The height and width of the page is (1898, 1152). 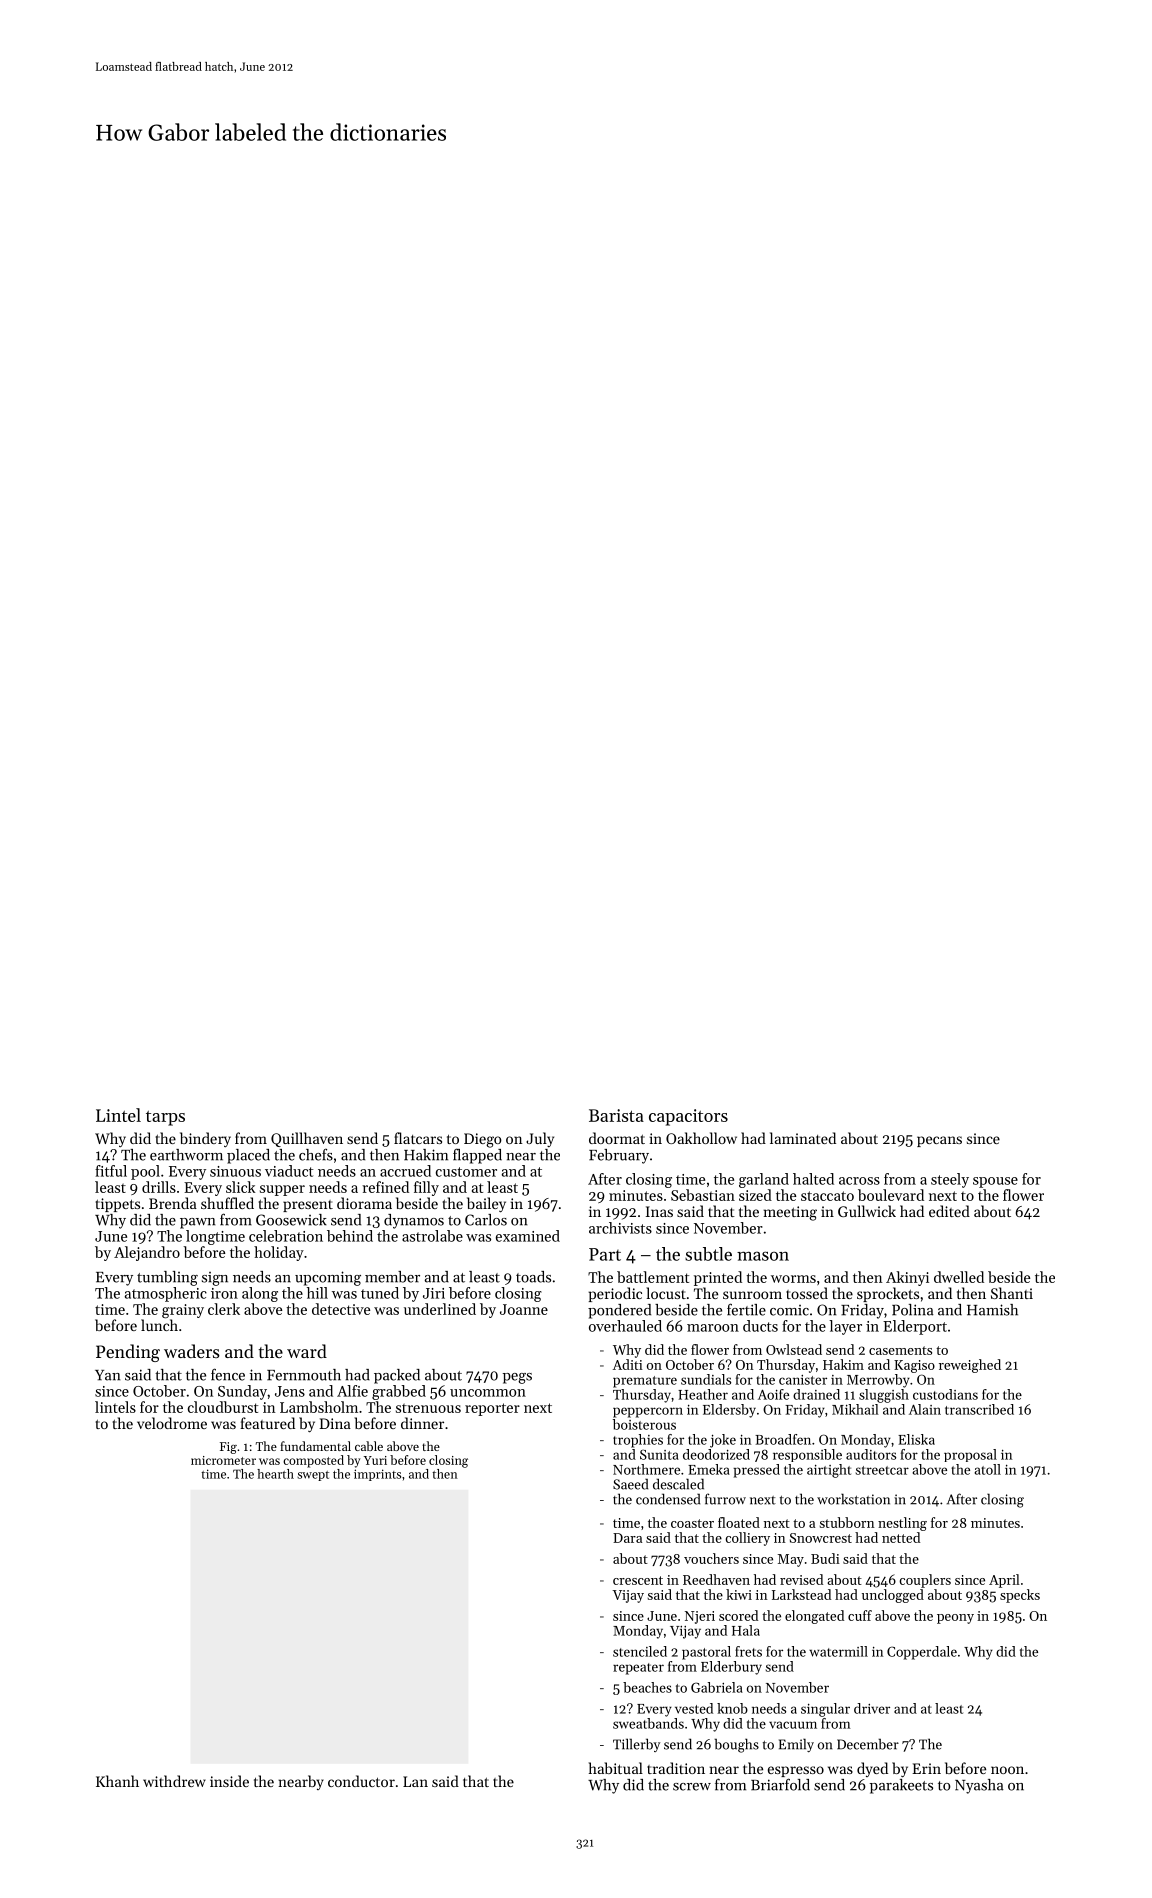 What do you see at coordinates (916, 1439) in the page?
I see `Eliska` at bounding box center [916, 1439].
